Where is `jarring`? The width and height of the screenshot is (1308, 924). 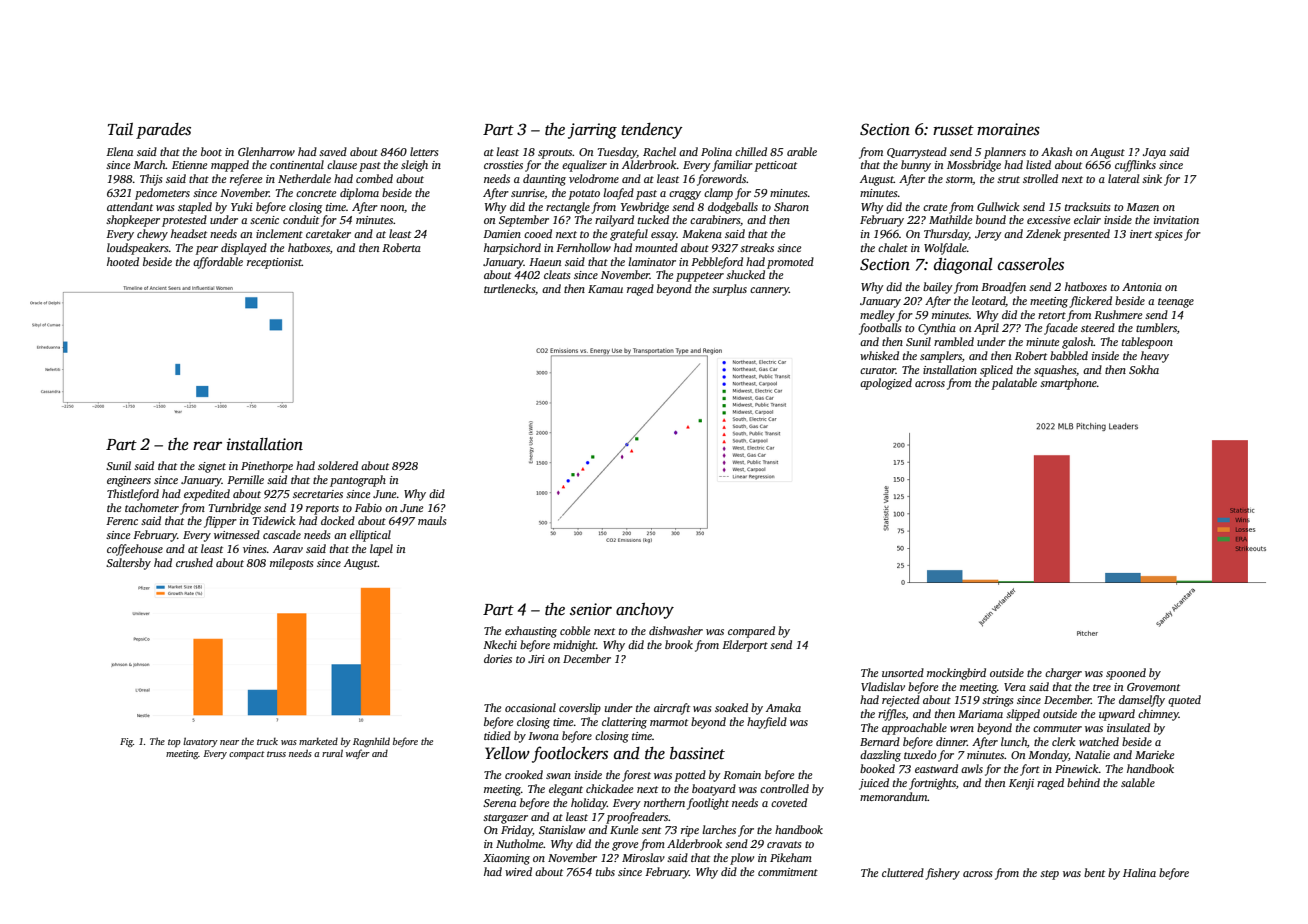 jarring is located at coordinates (592, 131).
